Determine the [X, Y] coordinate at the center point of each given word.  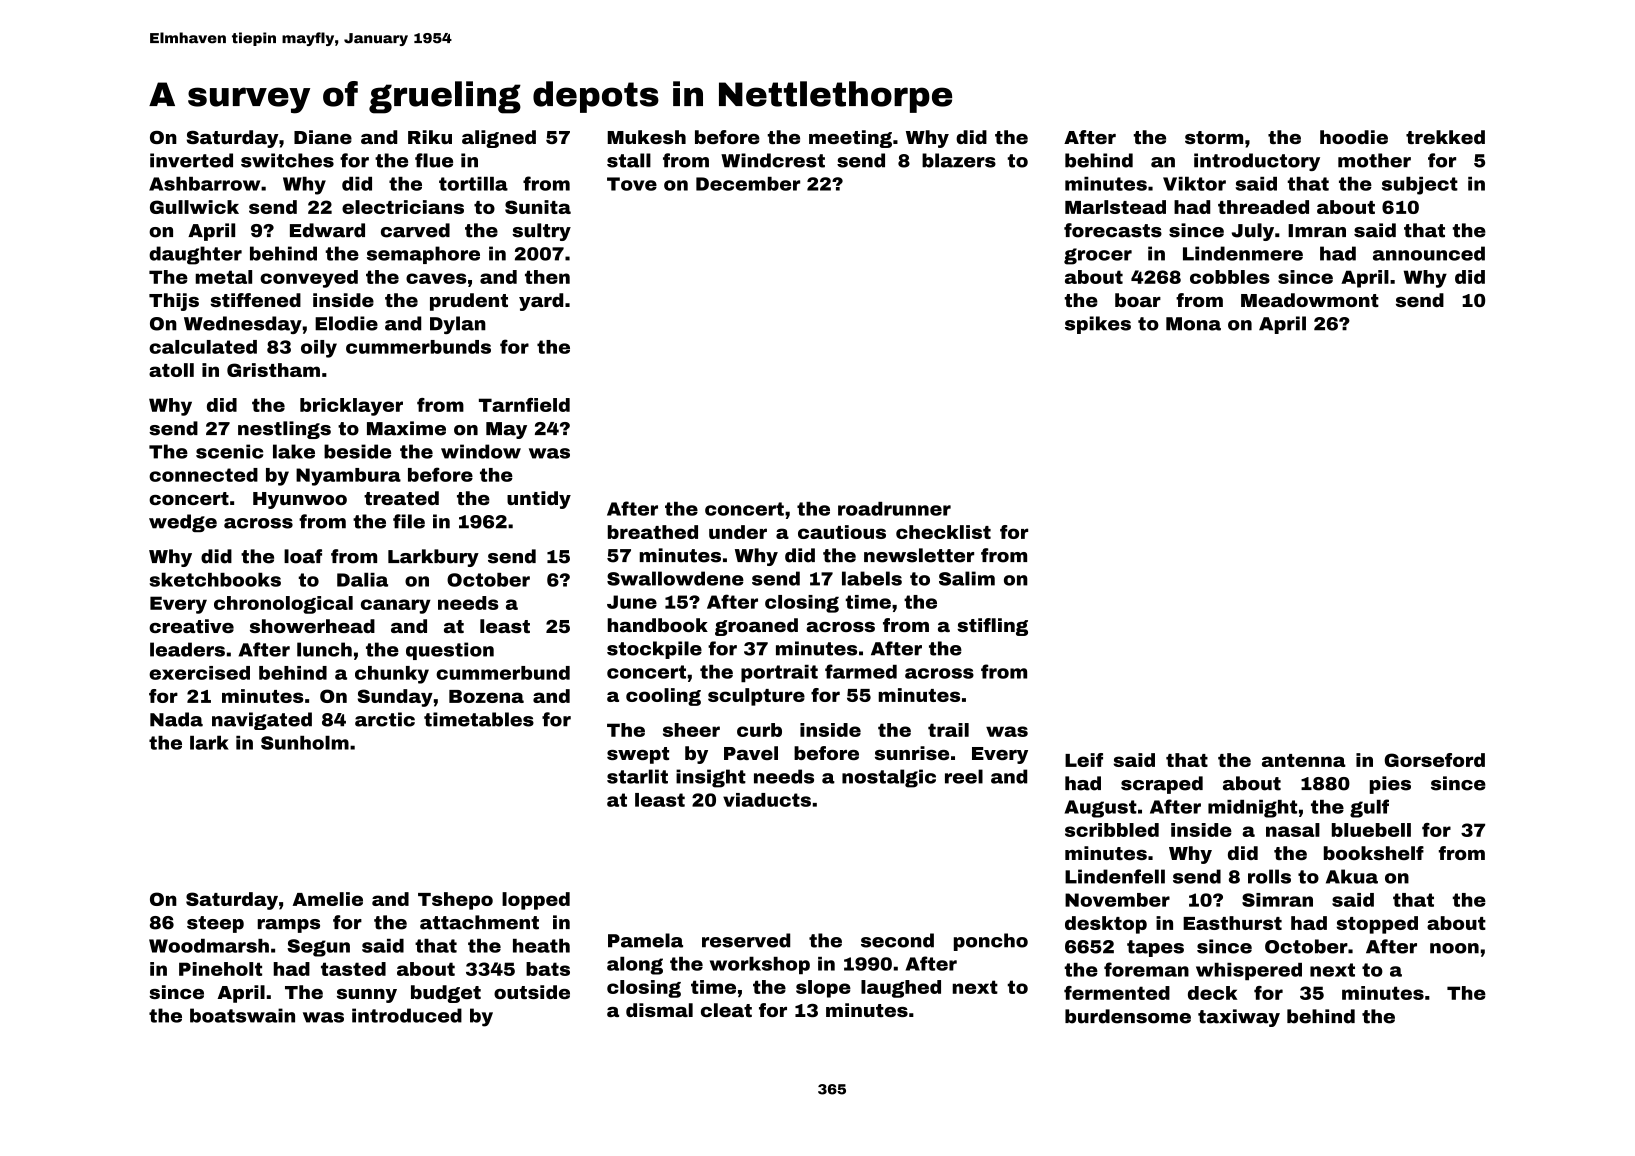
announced [1429, 253]
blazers [959, 160]
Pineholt [220, 969]
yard [541, 302]
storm [1214, 137]
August [1101, 809]
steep [215, 924]
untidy [539, 500]
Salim [967, 578]
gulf [1369, 808]
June [632, 602]
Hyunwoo [300, 500]
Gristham [273, 370]
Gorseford [1434, 760]
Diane [323, 137]
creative [191, 626]
